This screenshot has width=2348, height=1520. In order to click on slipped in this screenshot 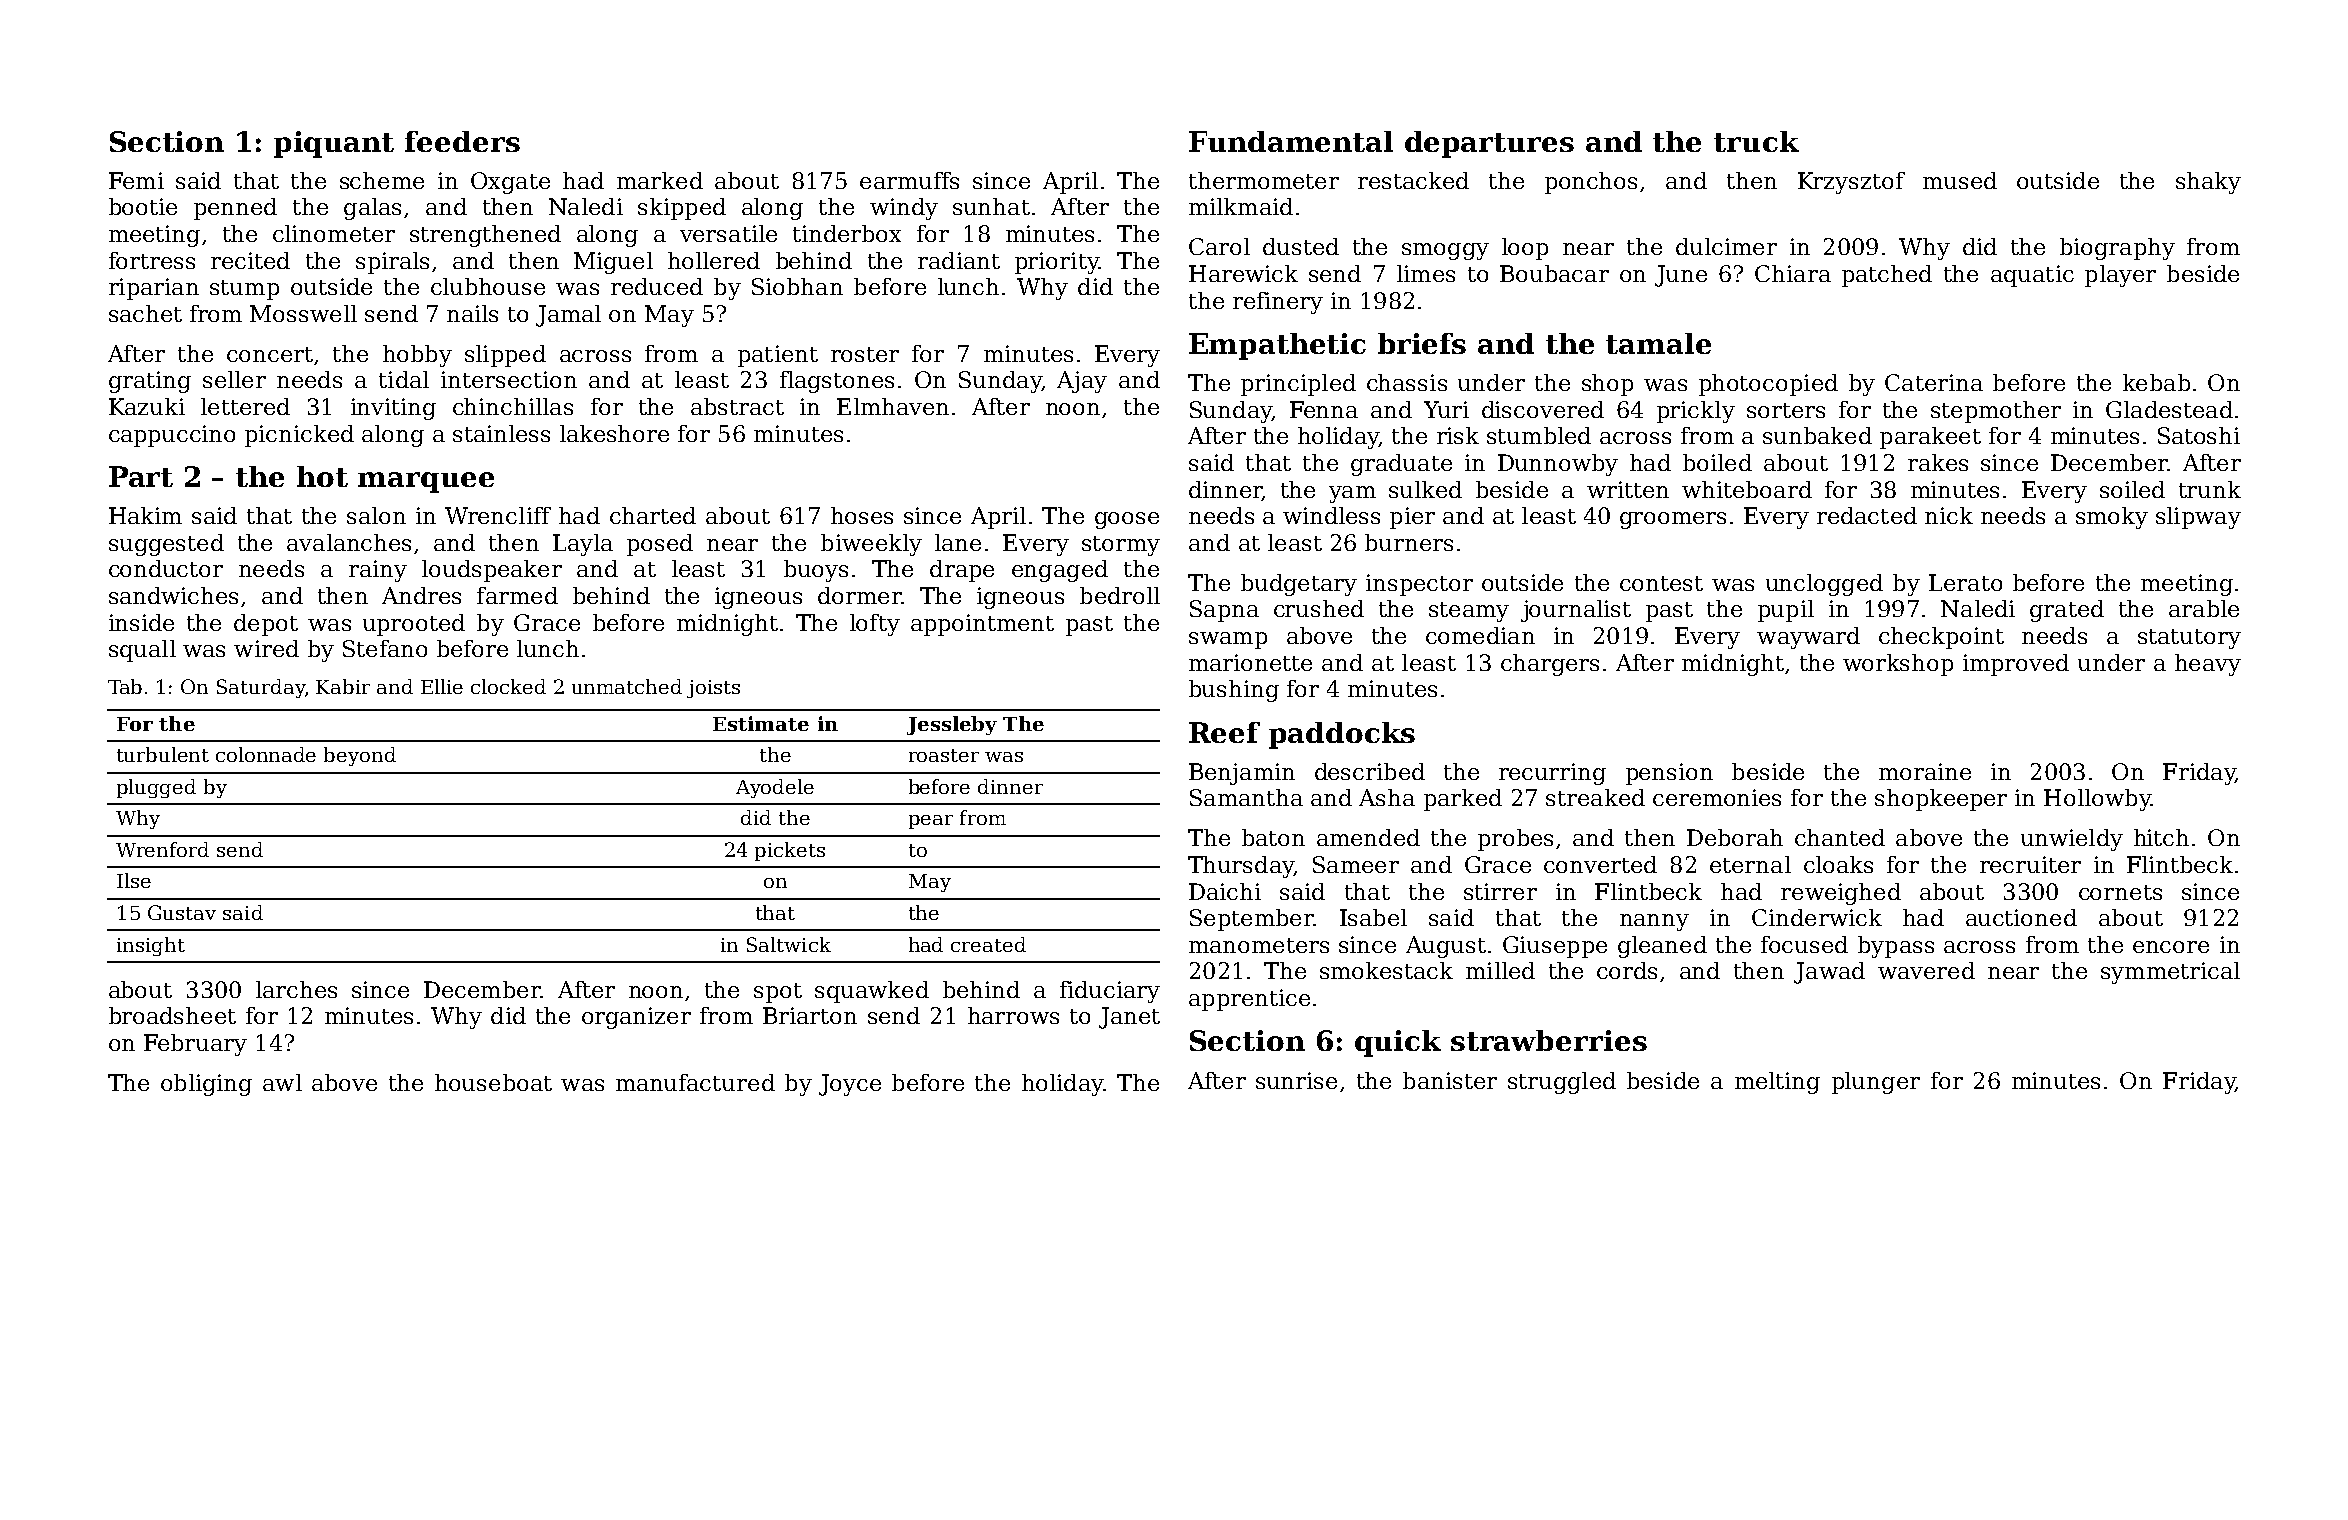, I will do `click(505, 356)`.
